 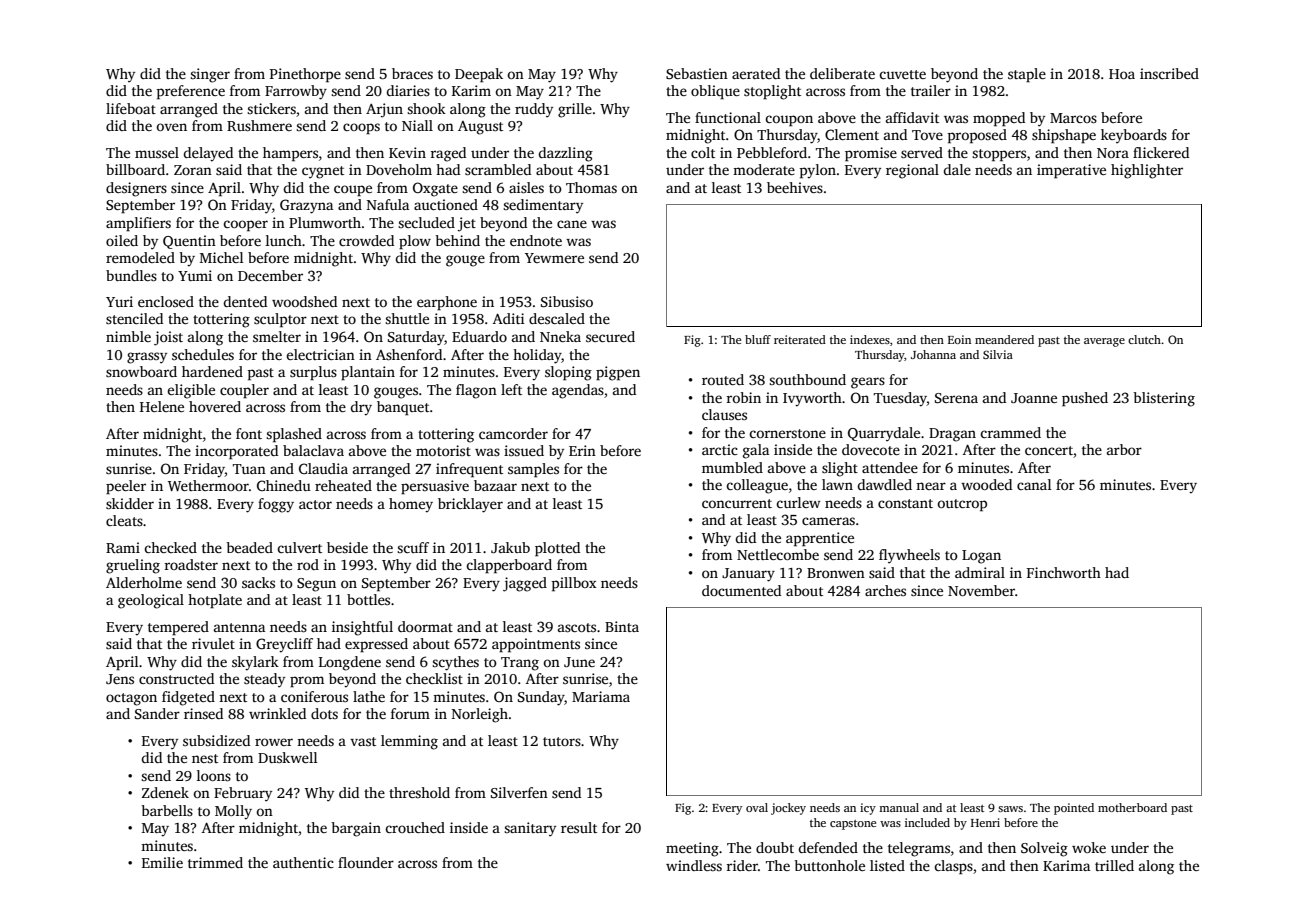 I want to click on Deepak, so click(x=479, y=75).
